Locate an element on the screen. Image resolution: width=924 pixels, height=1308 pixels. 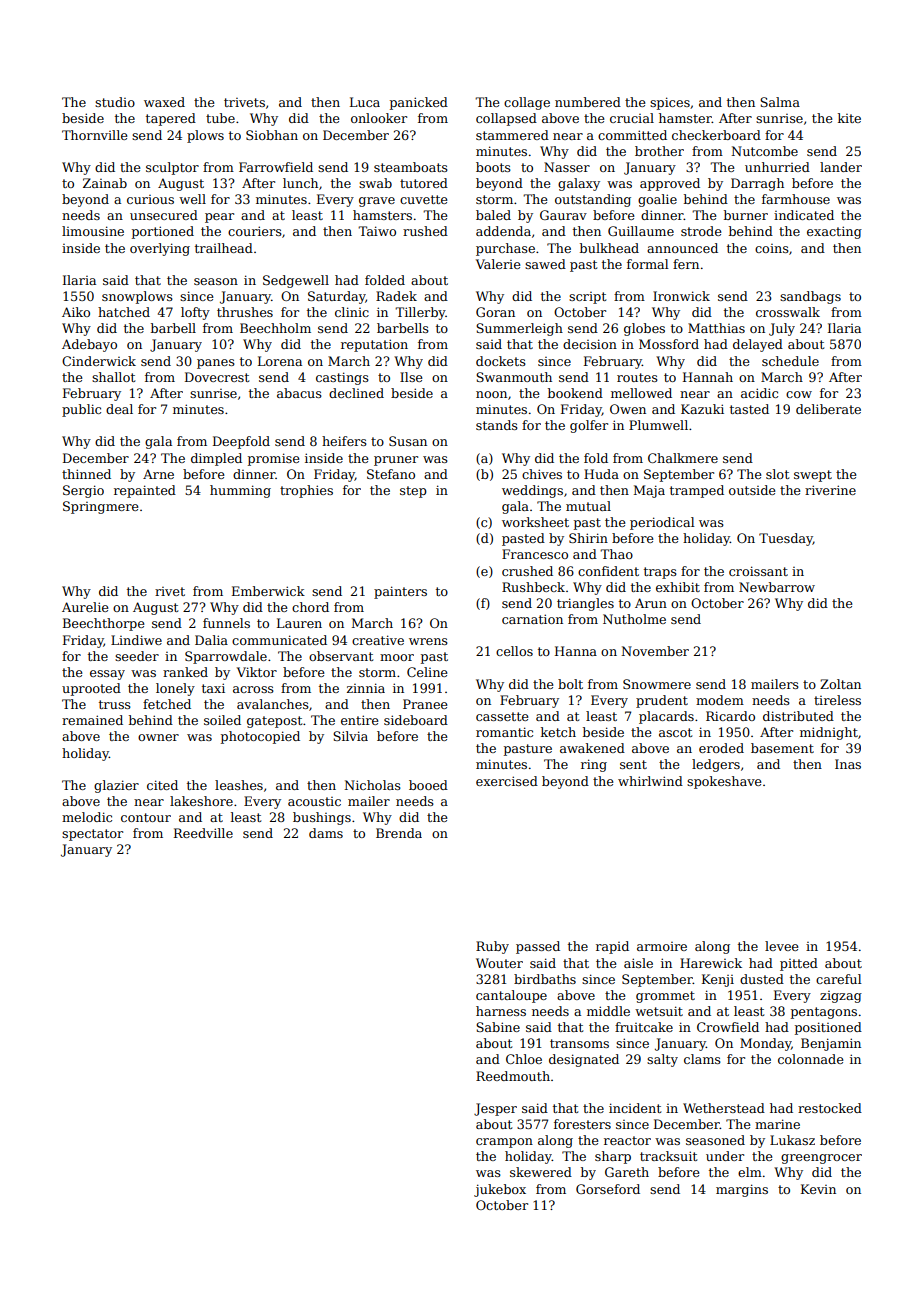
photocopied is located at coordinates (260, 737).
